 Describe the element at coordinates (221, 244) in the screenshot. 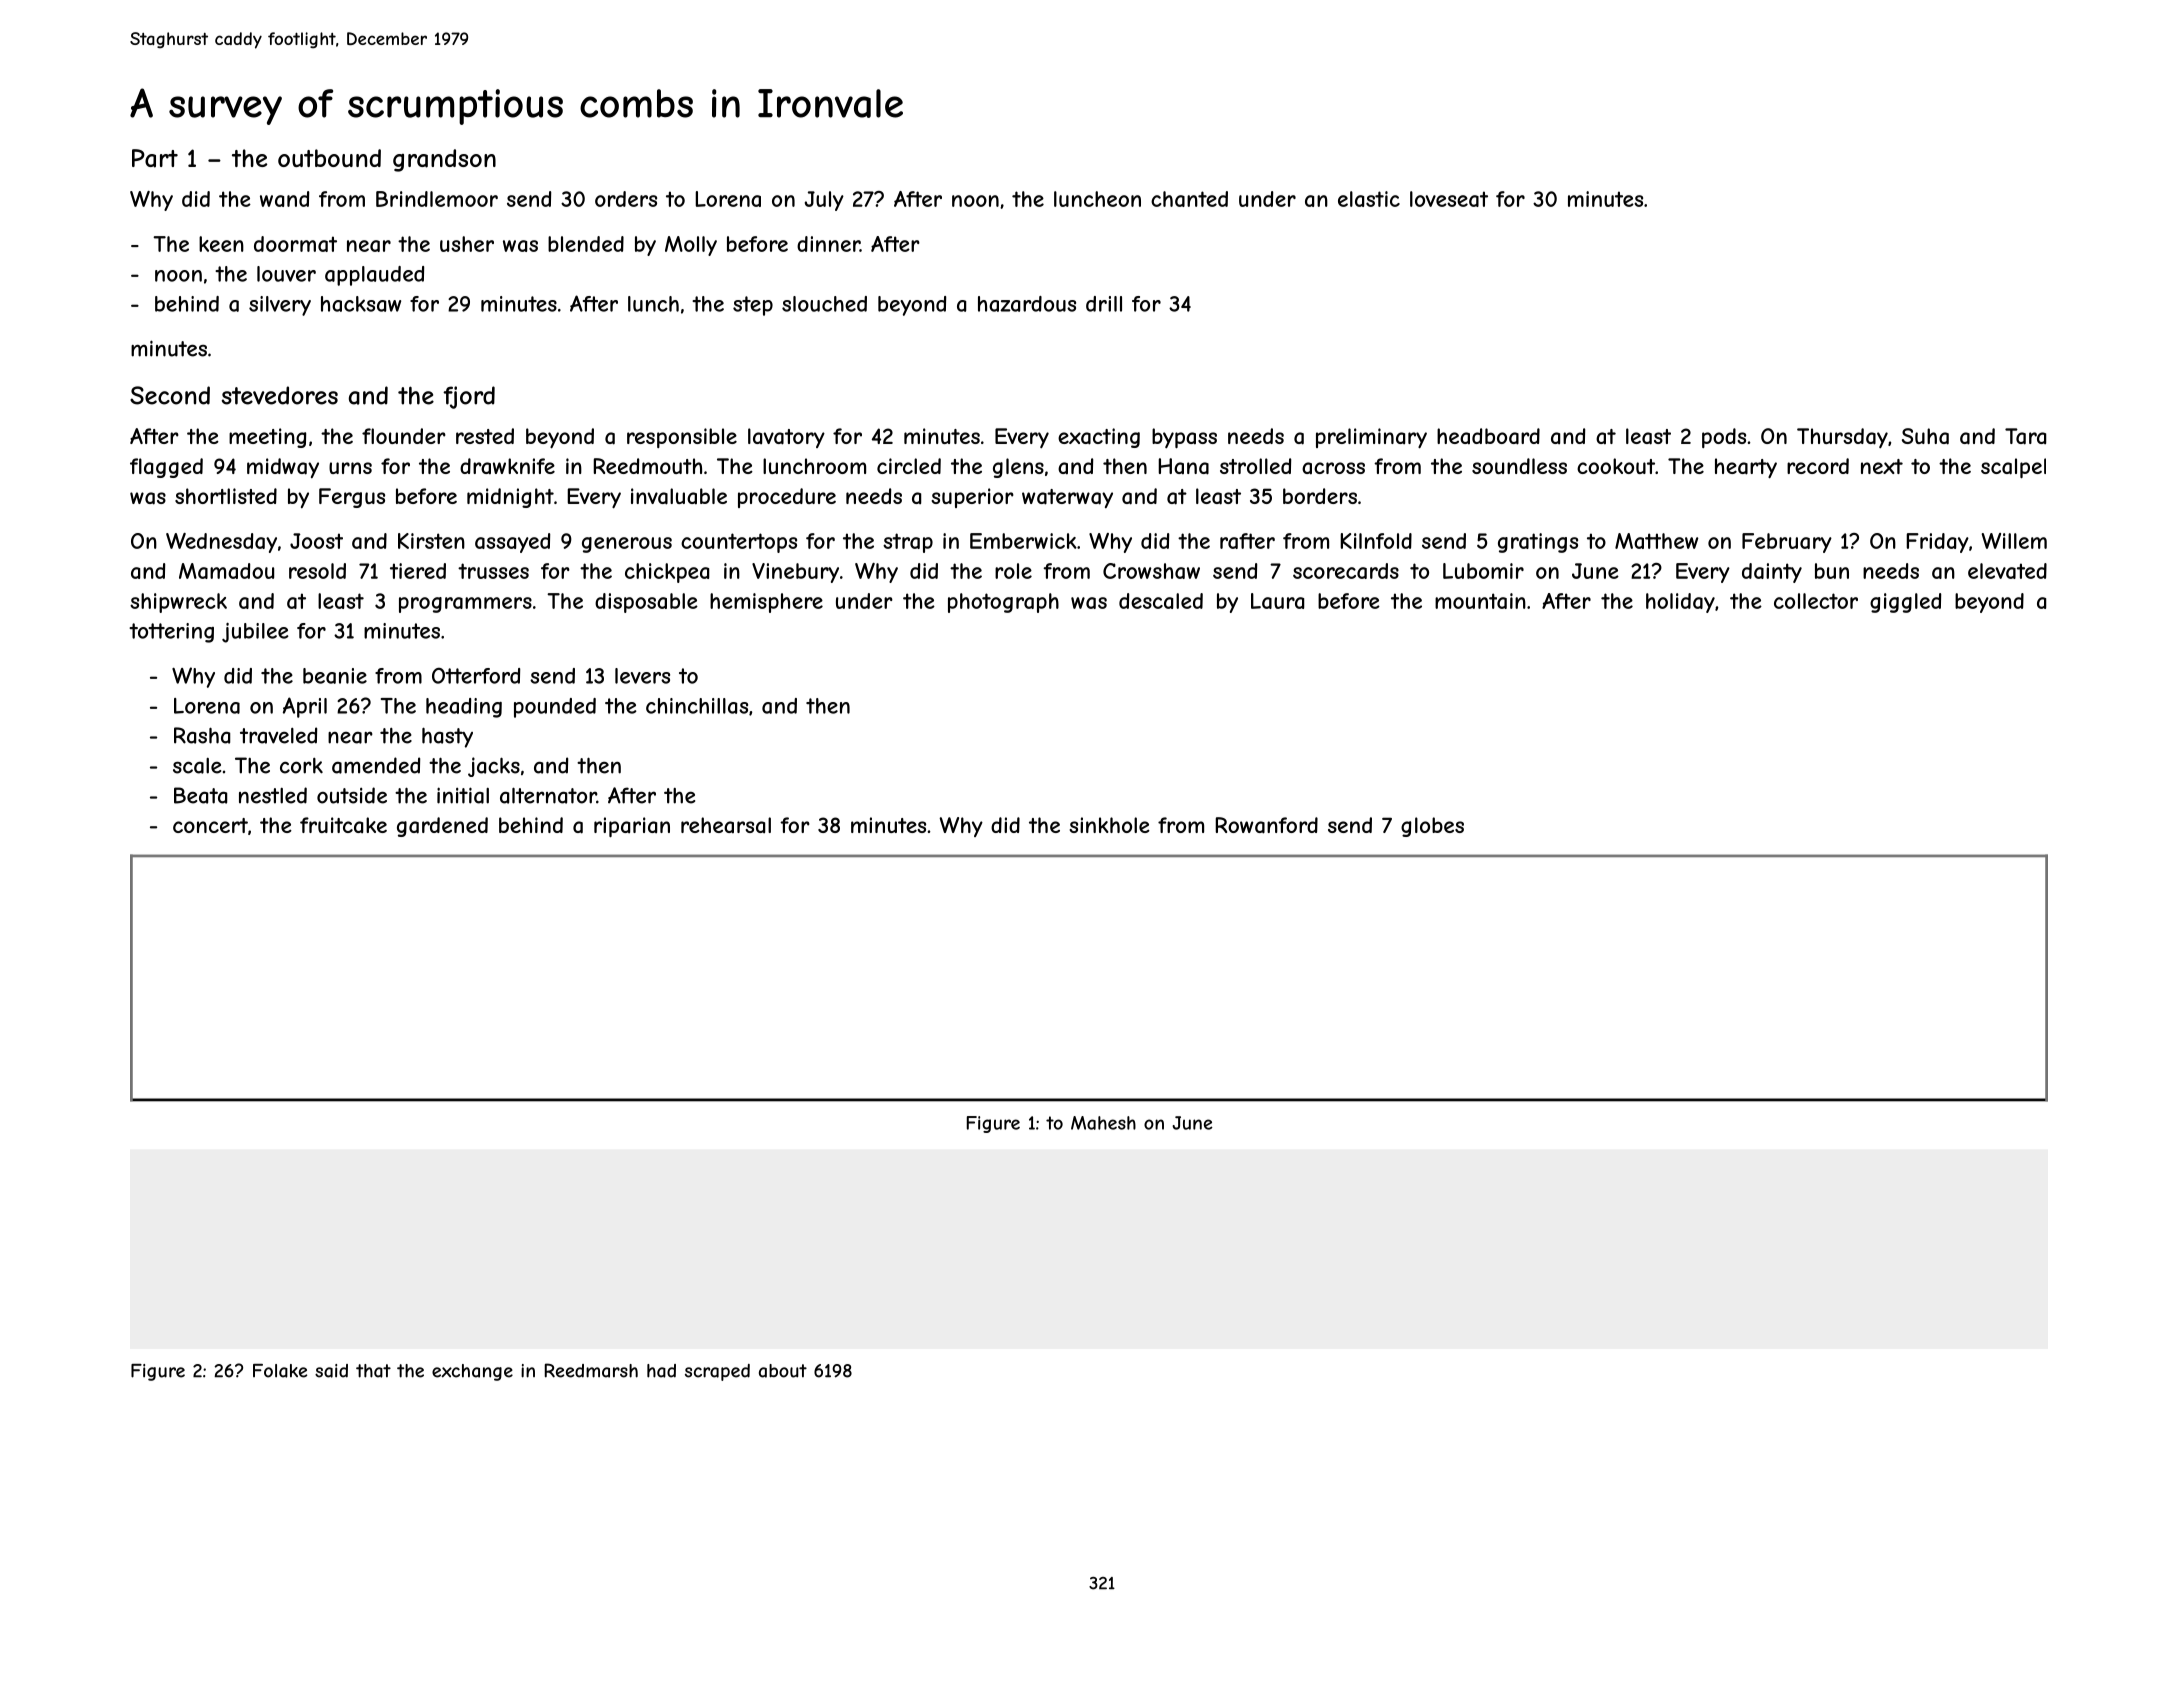

I see `keen` at that location.
